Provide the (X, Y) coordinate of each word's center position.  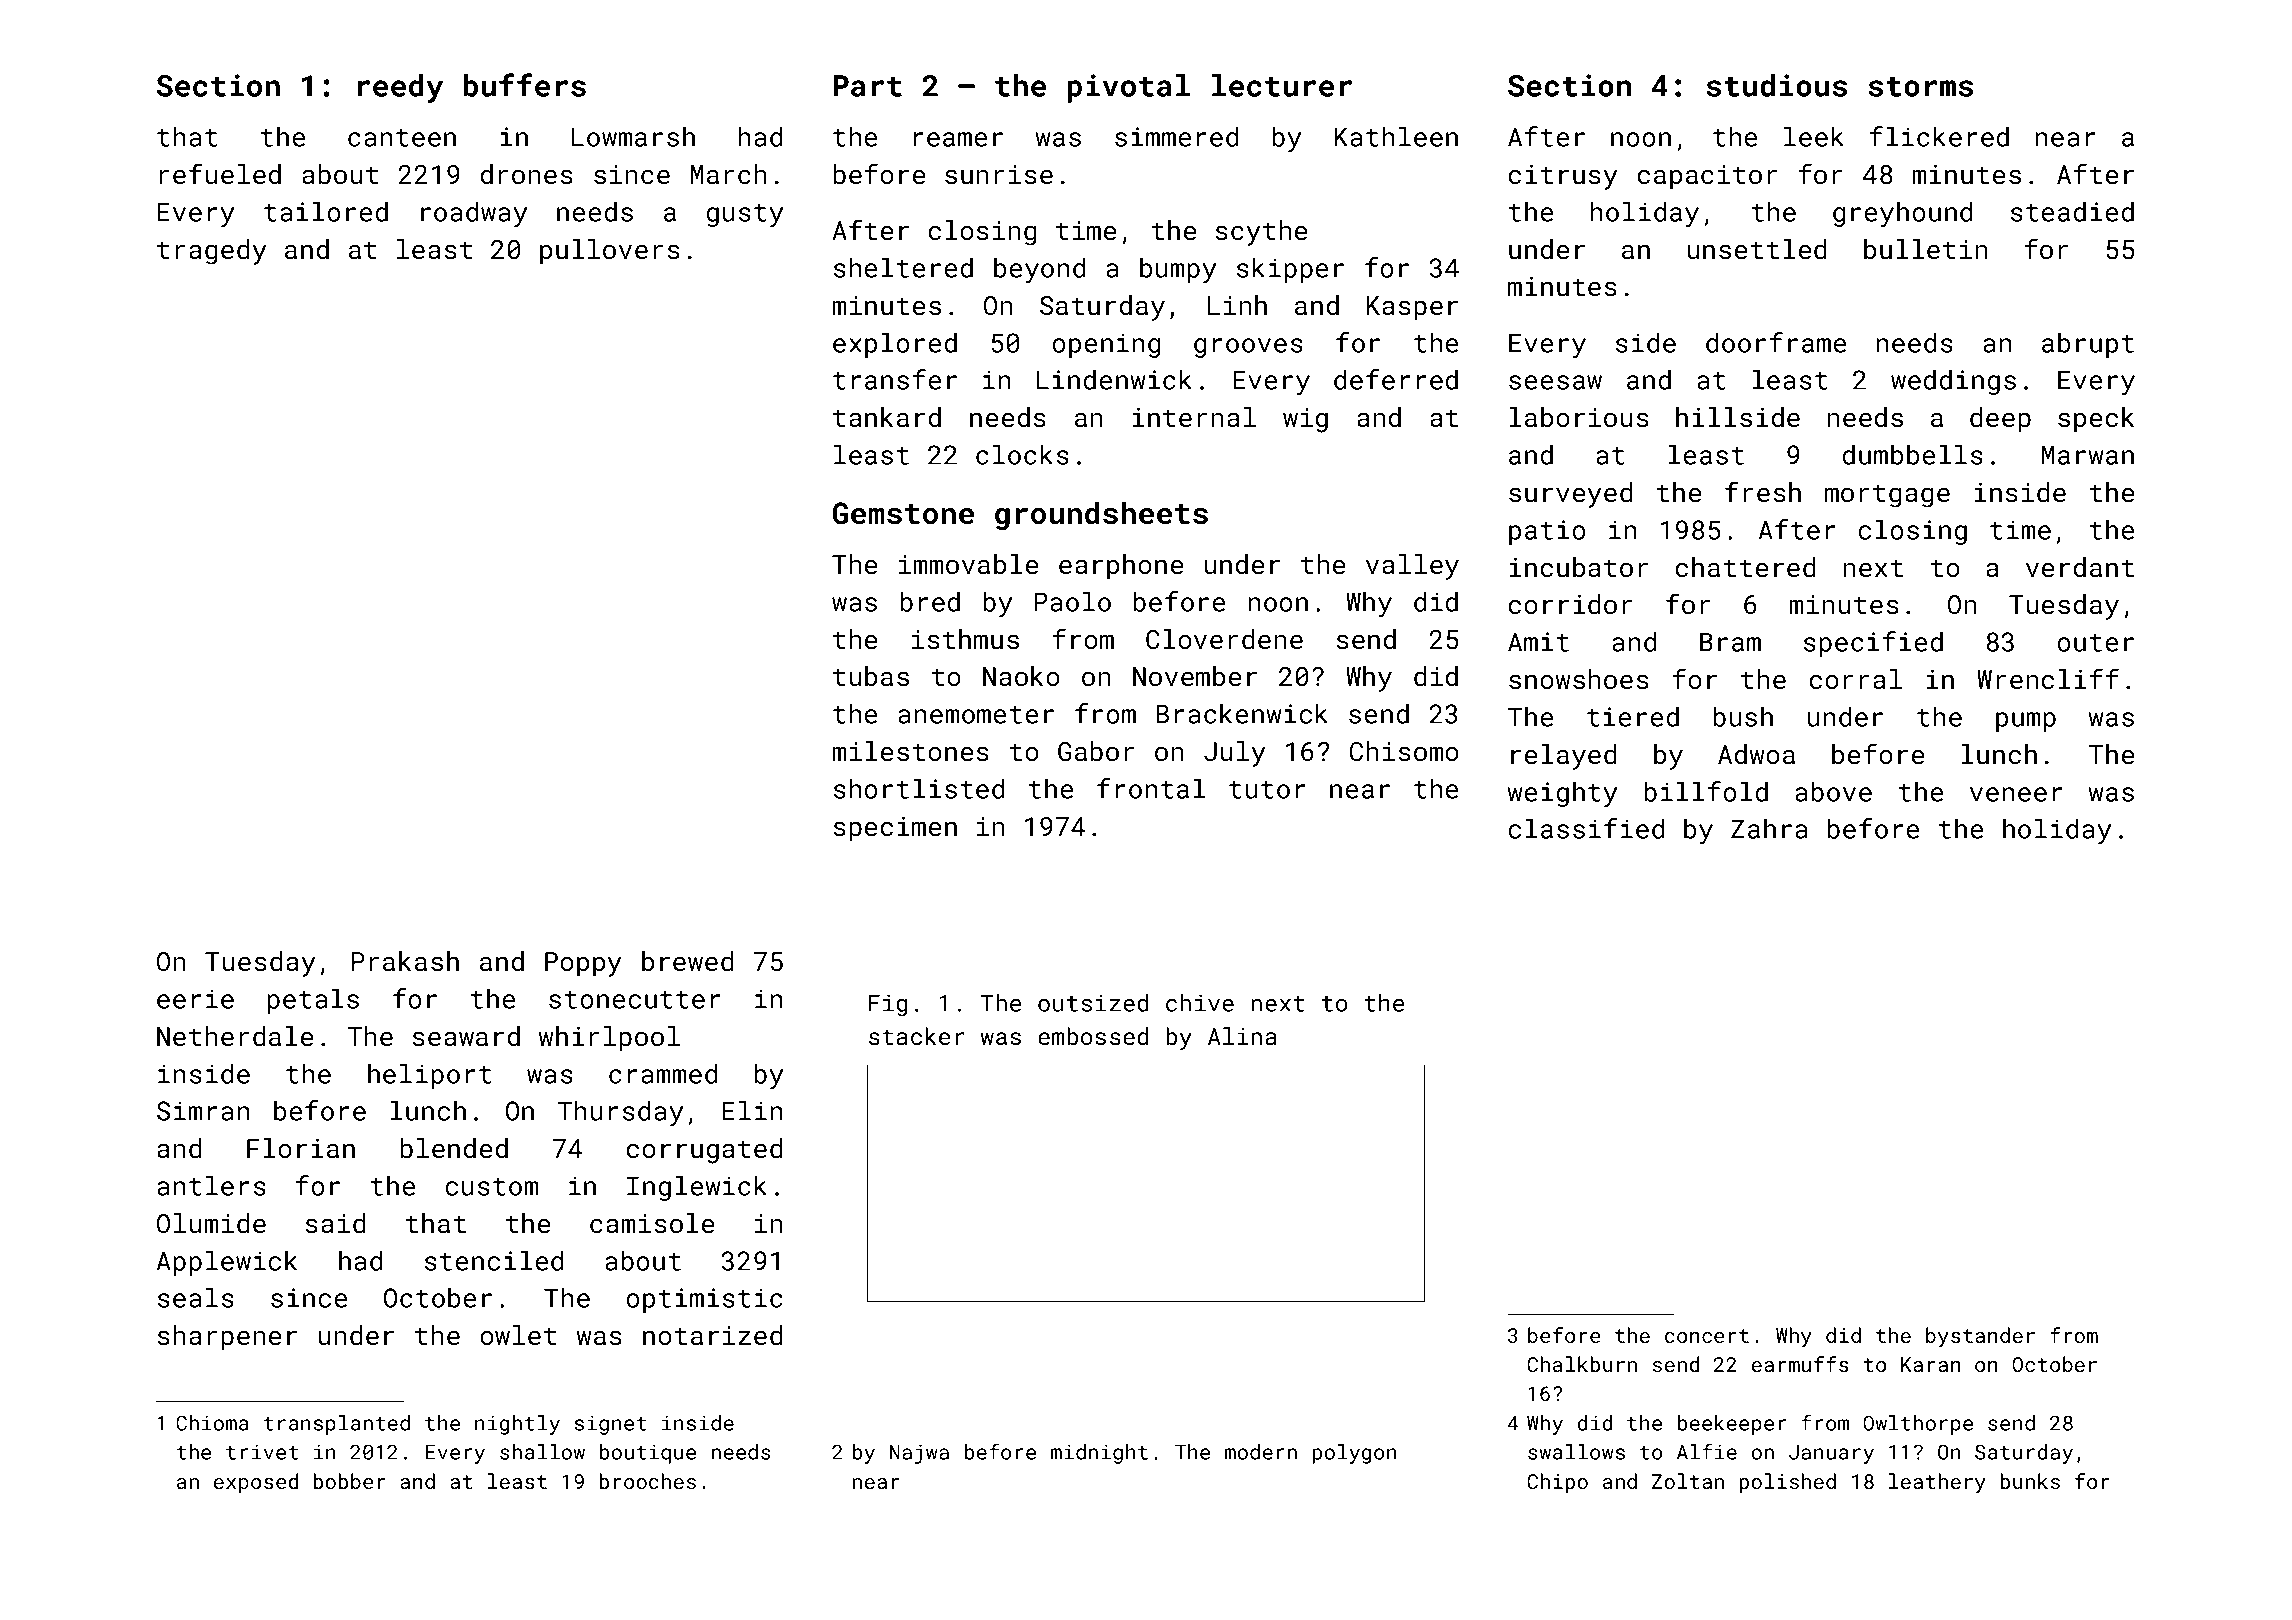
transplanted (337, 1425)
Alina (1242, 1036)
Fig (888, 1005)
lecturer (1282, 85)
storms (1921, 87)
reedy (400, 88)
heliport (429, 1076)
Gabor (1096, 751)
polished (1788, 1483)
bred (930, 601)
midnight (1099, 1454)
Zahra (1769, 828)
